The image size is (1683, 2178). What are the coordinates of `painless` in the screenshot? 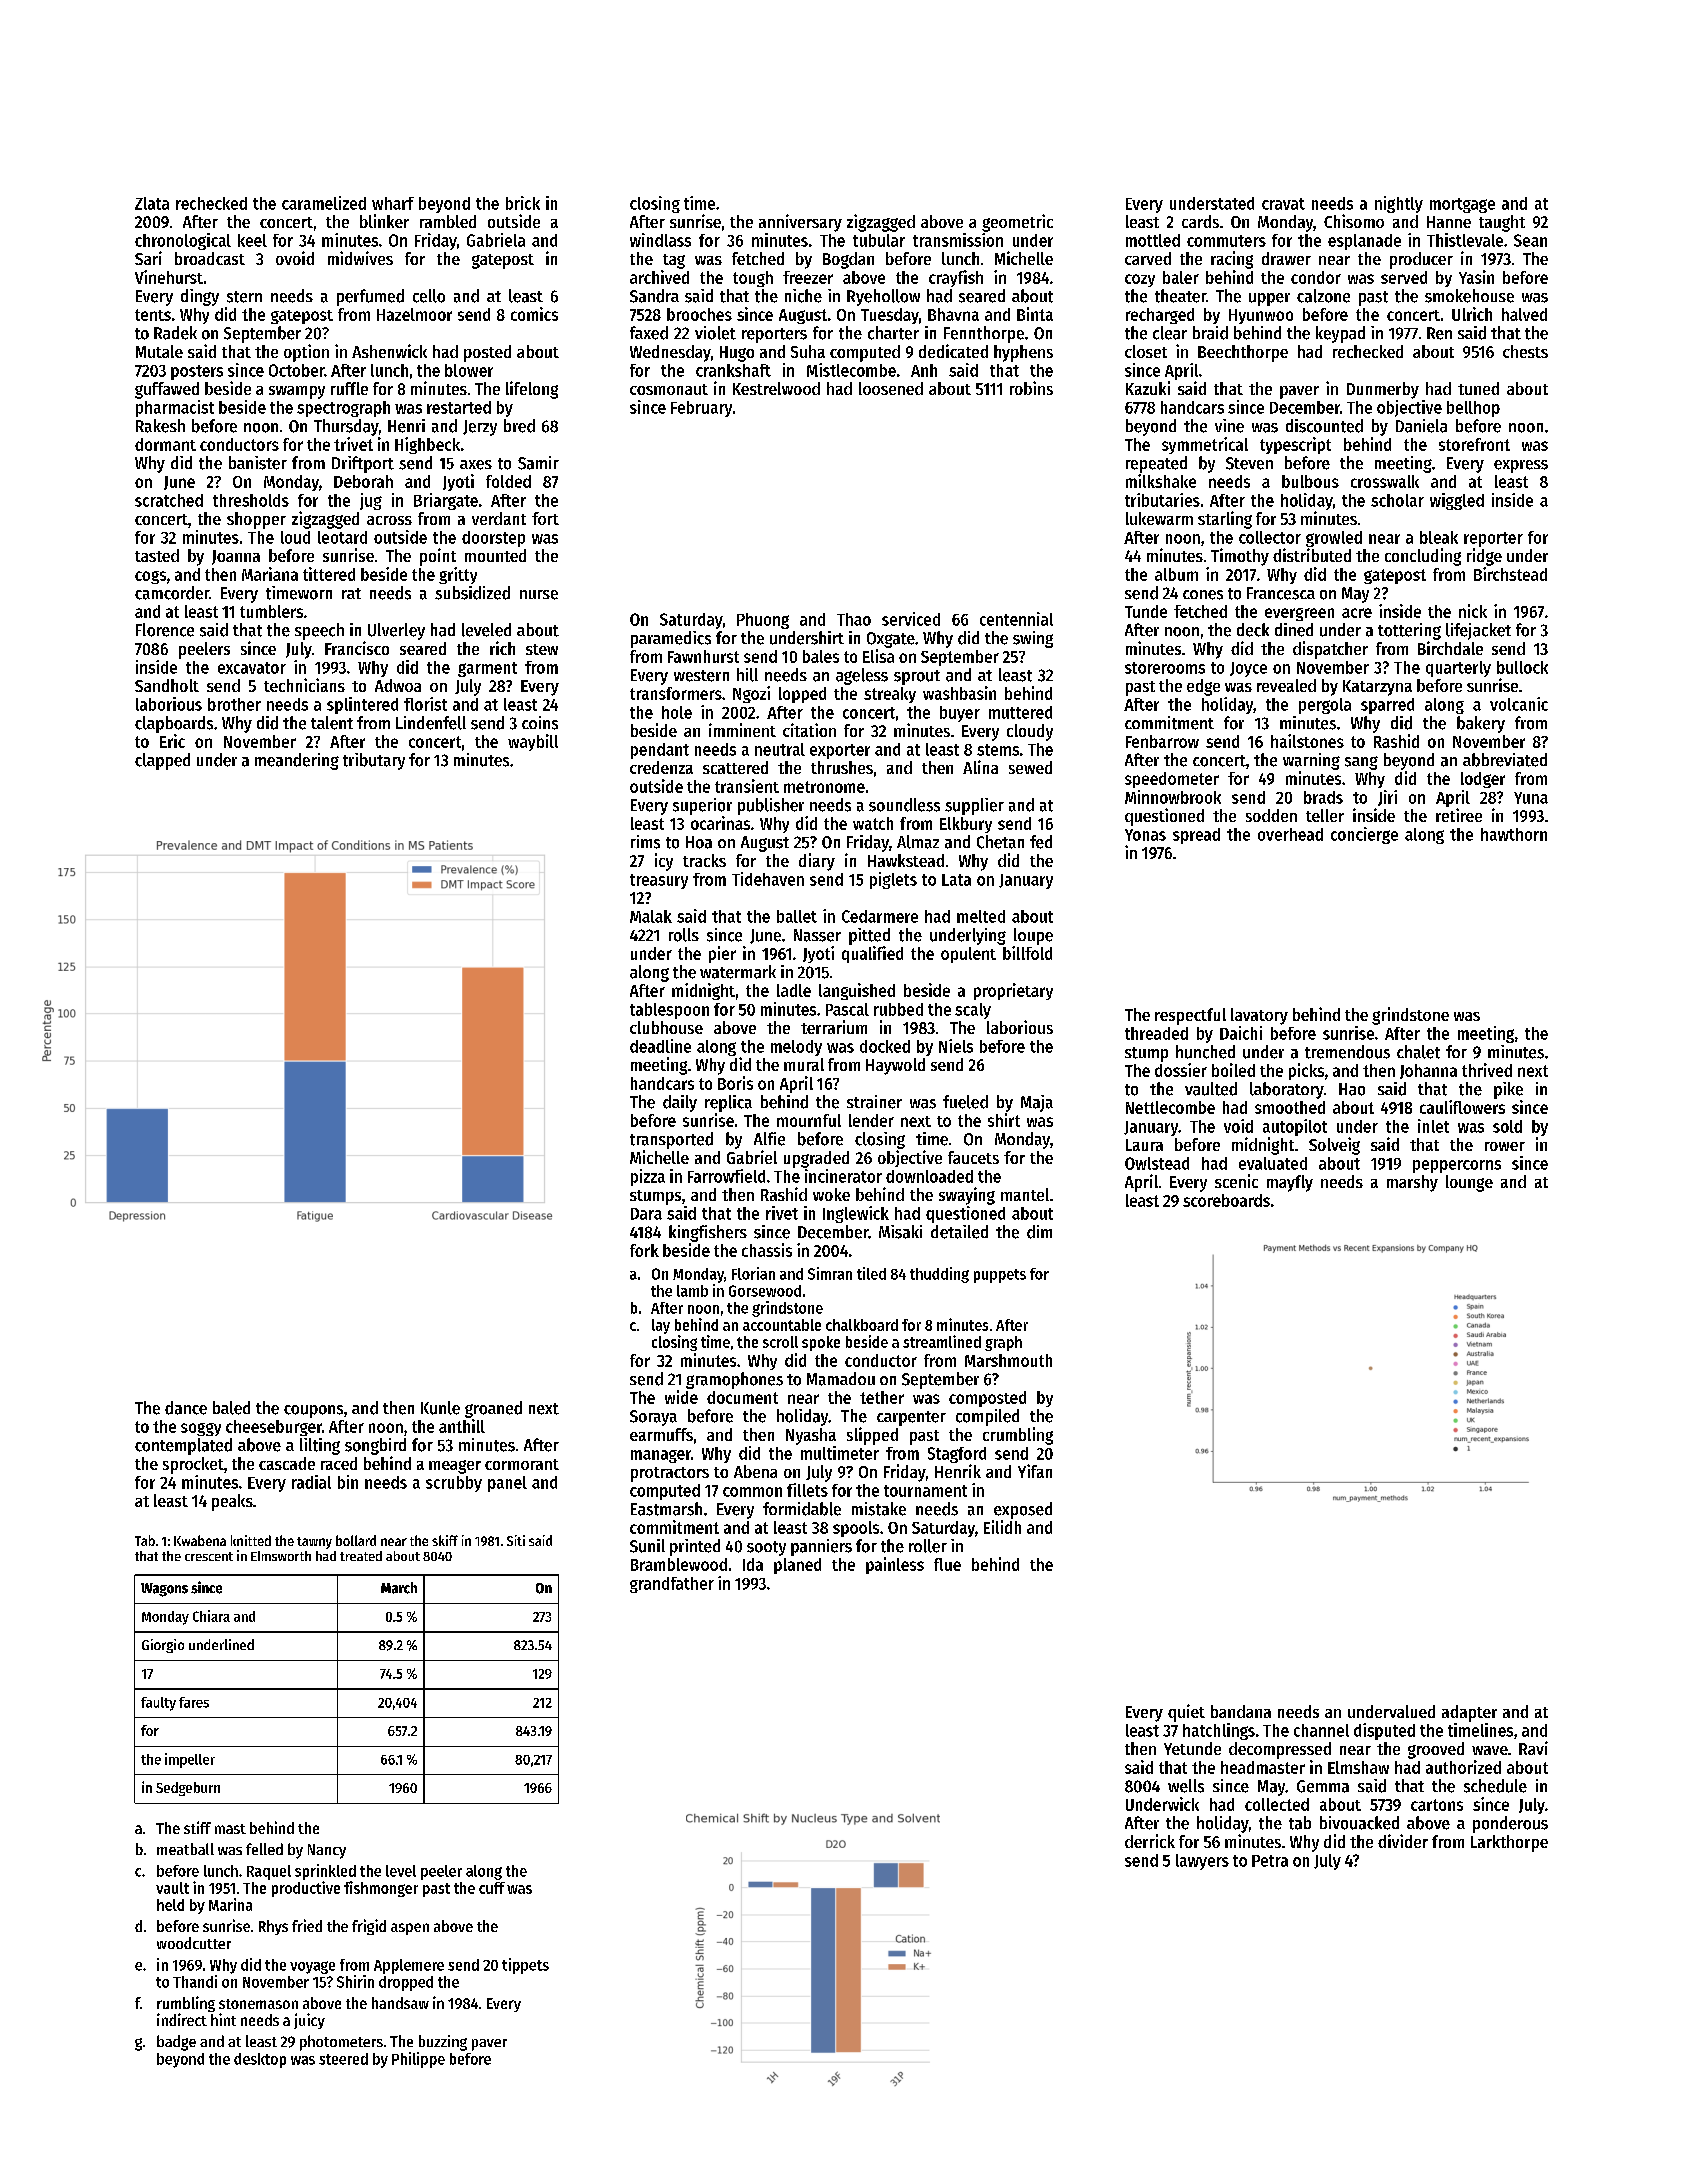 It's located at (895, 1565).
